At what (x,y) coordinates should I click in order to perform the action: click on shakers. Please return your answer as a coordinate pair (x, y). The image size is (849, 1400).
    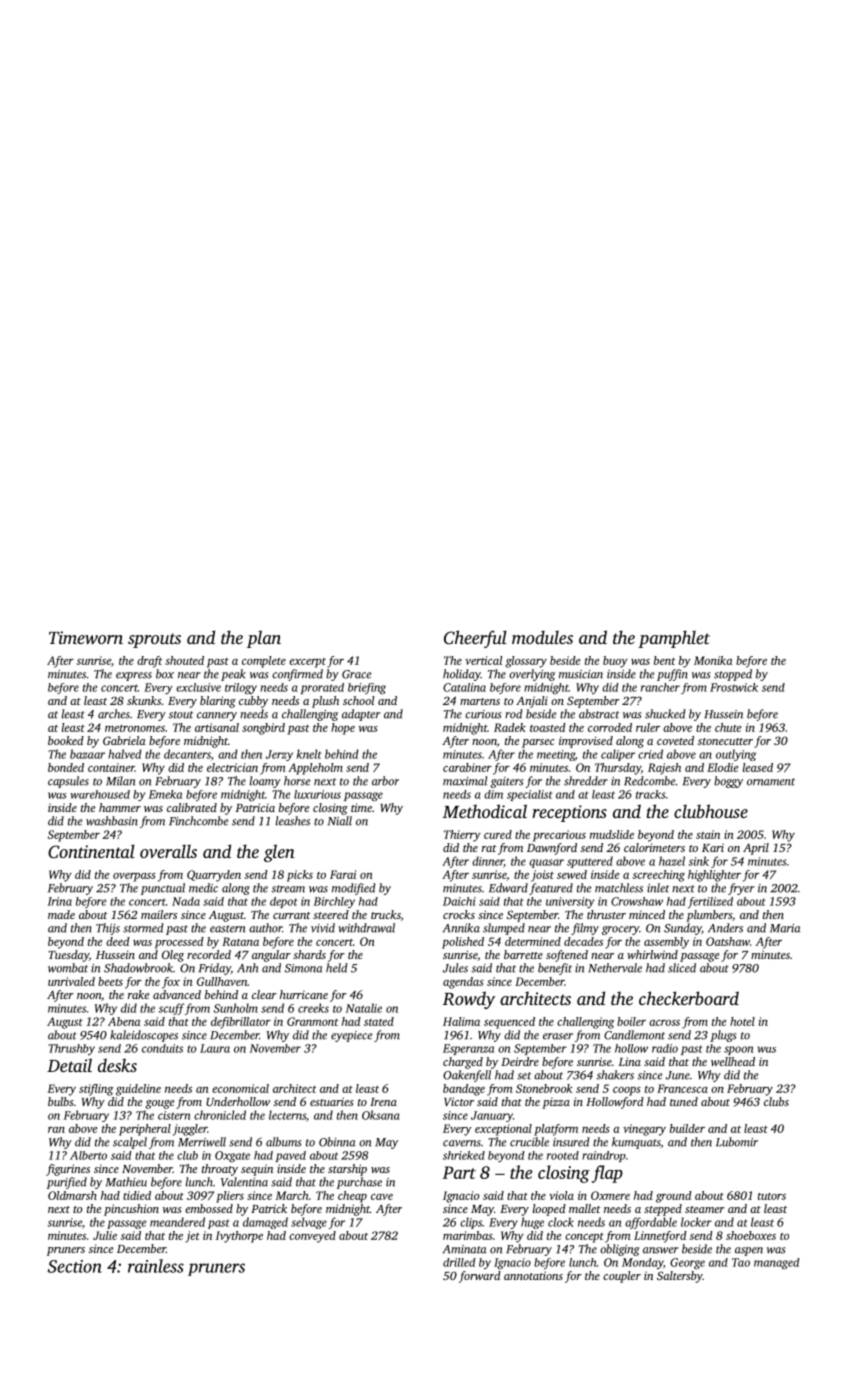
    Looking at the image, I should click on (615, 1075).
